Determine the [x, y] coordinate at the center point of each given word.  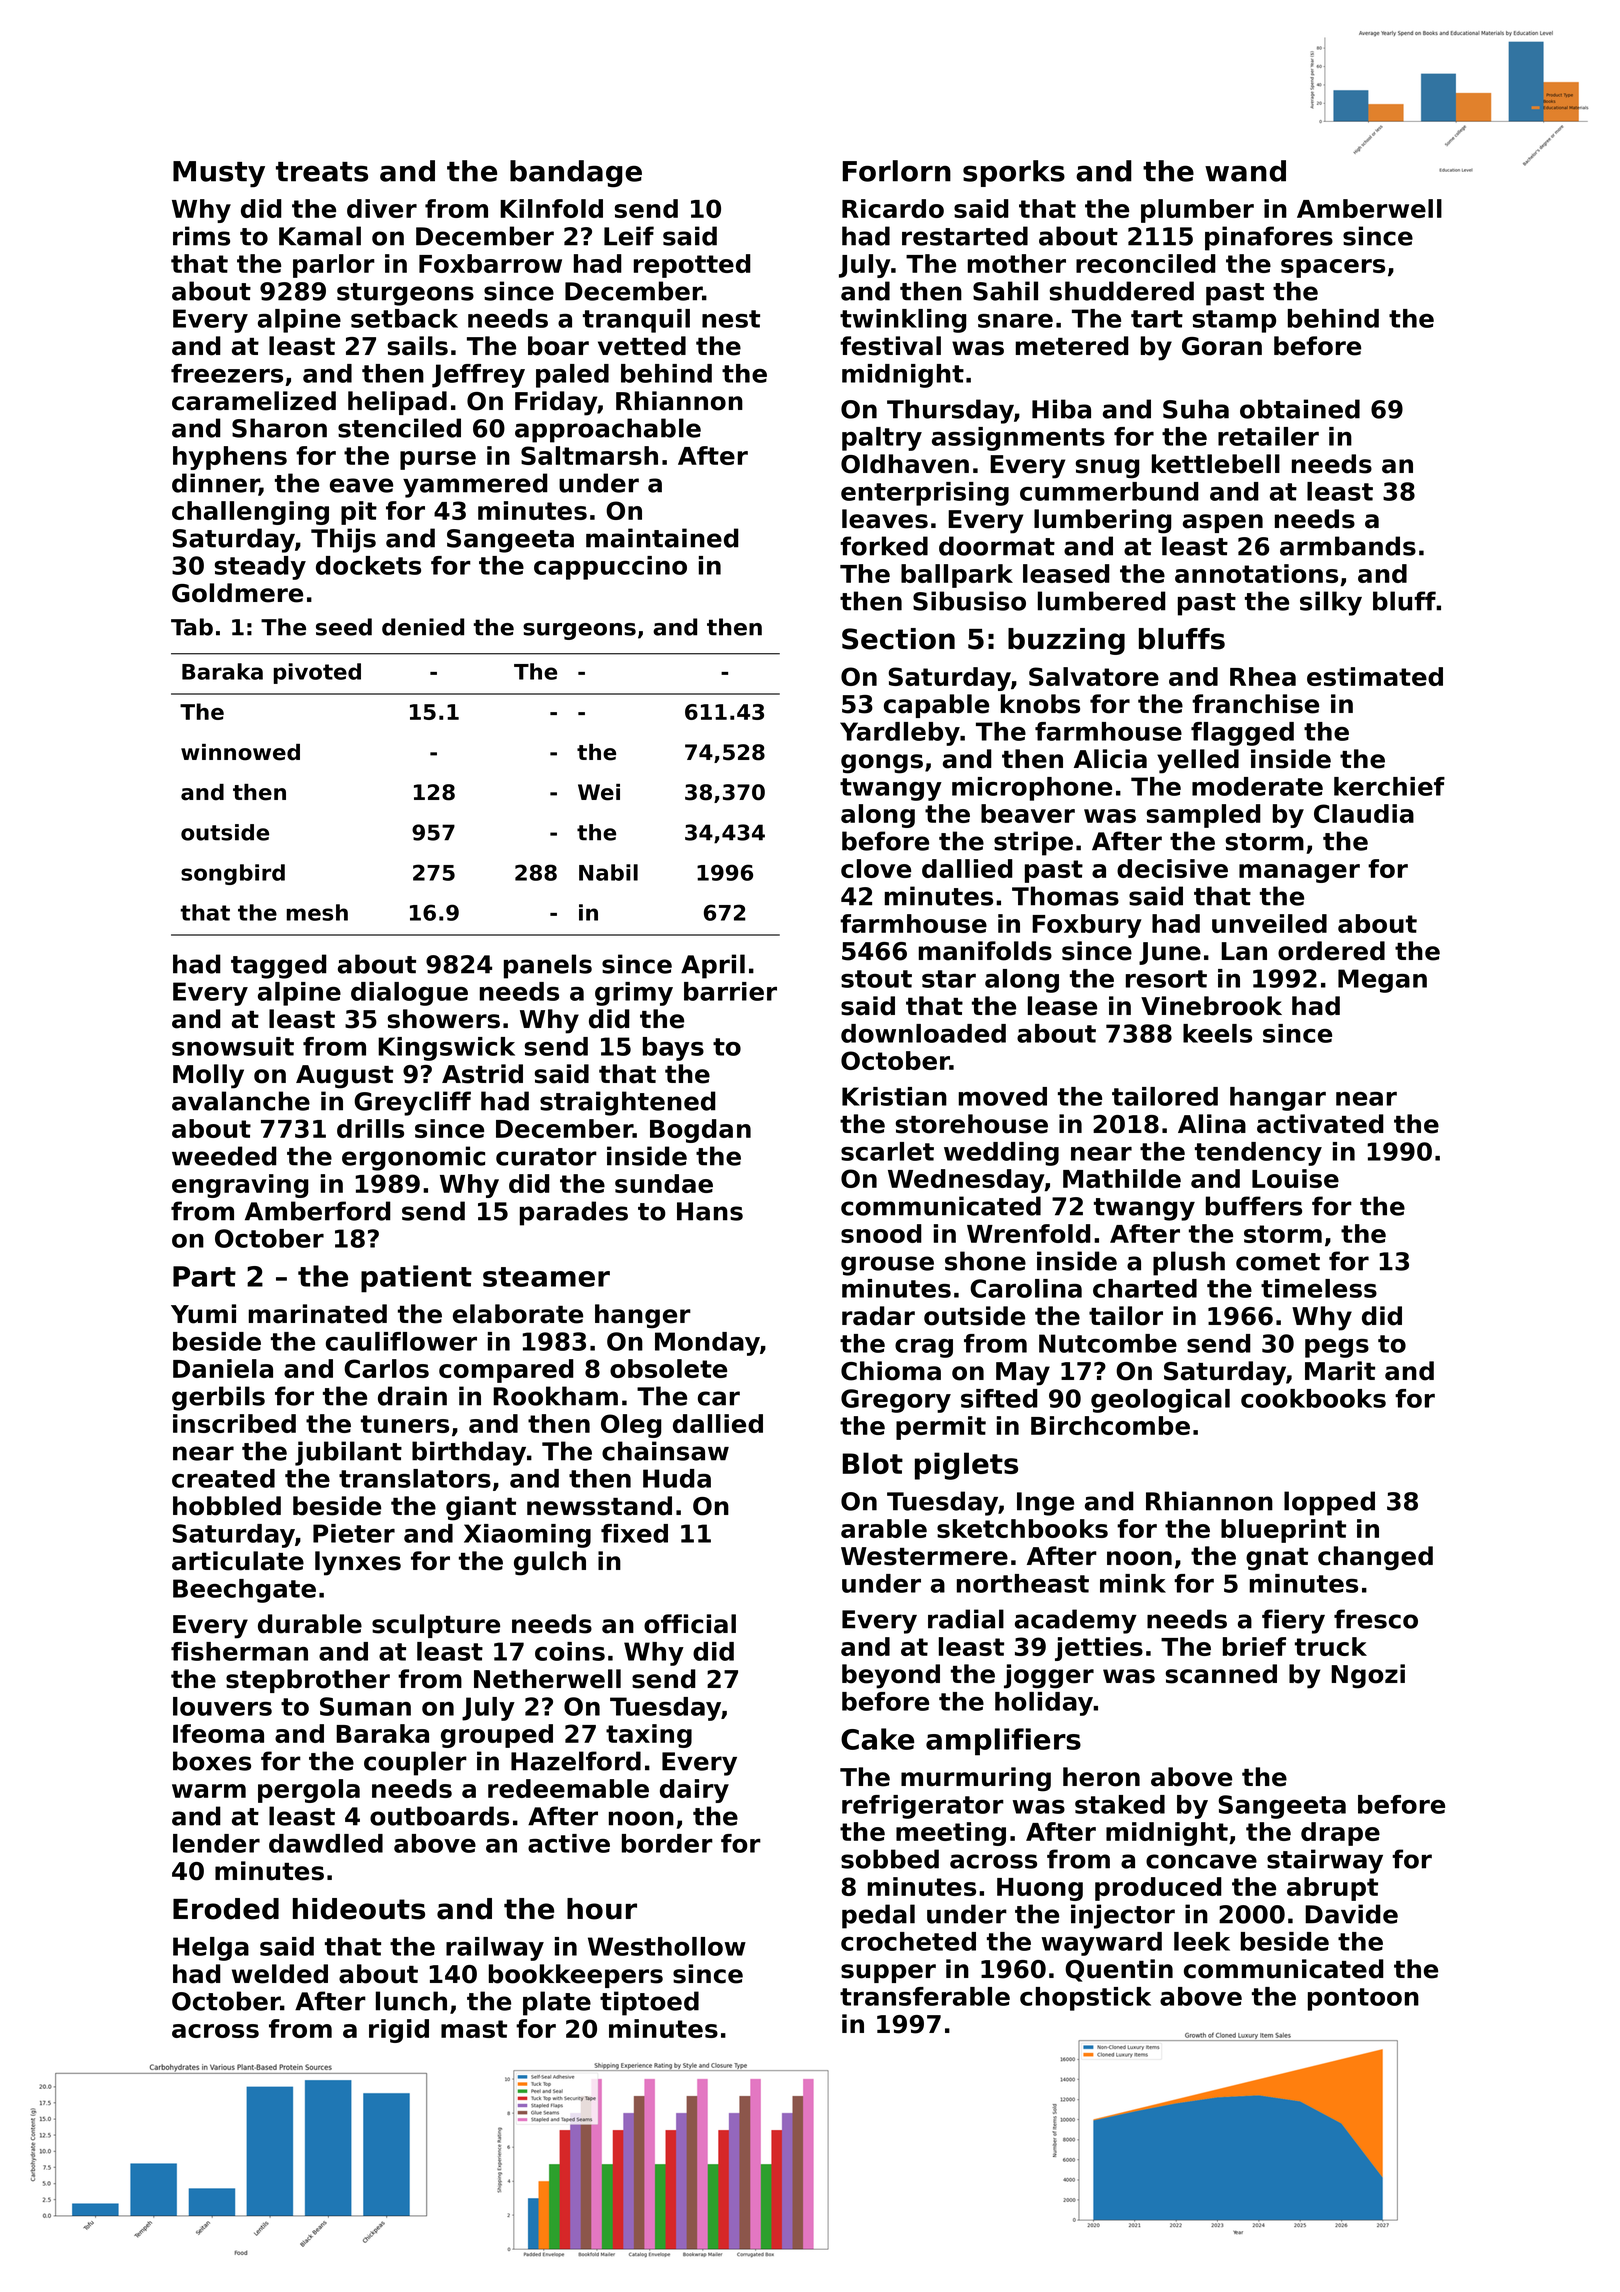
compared [506, 1371]
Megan [1382, 981]
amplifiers [1003, 1742]
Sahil [1005, 291]
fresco [1376, 1619]
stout [876, 979]
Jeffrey [478, 376]
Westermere [924, 1556]
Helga [211, 1949]
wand [1245, 171]
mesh [317, 912]
